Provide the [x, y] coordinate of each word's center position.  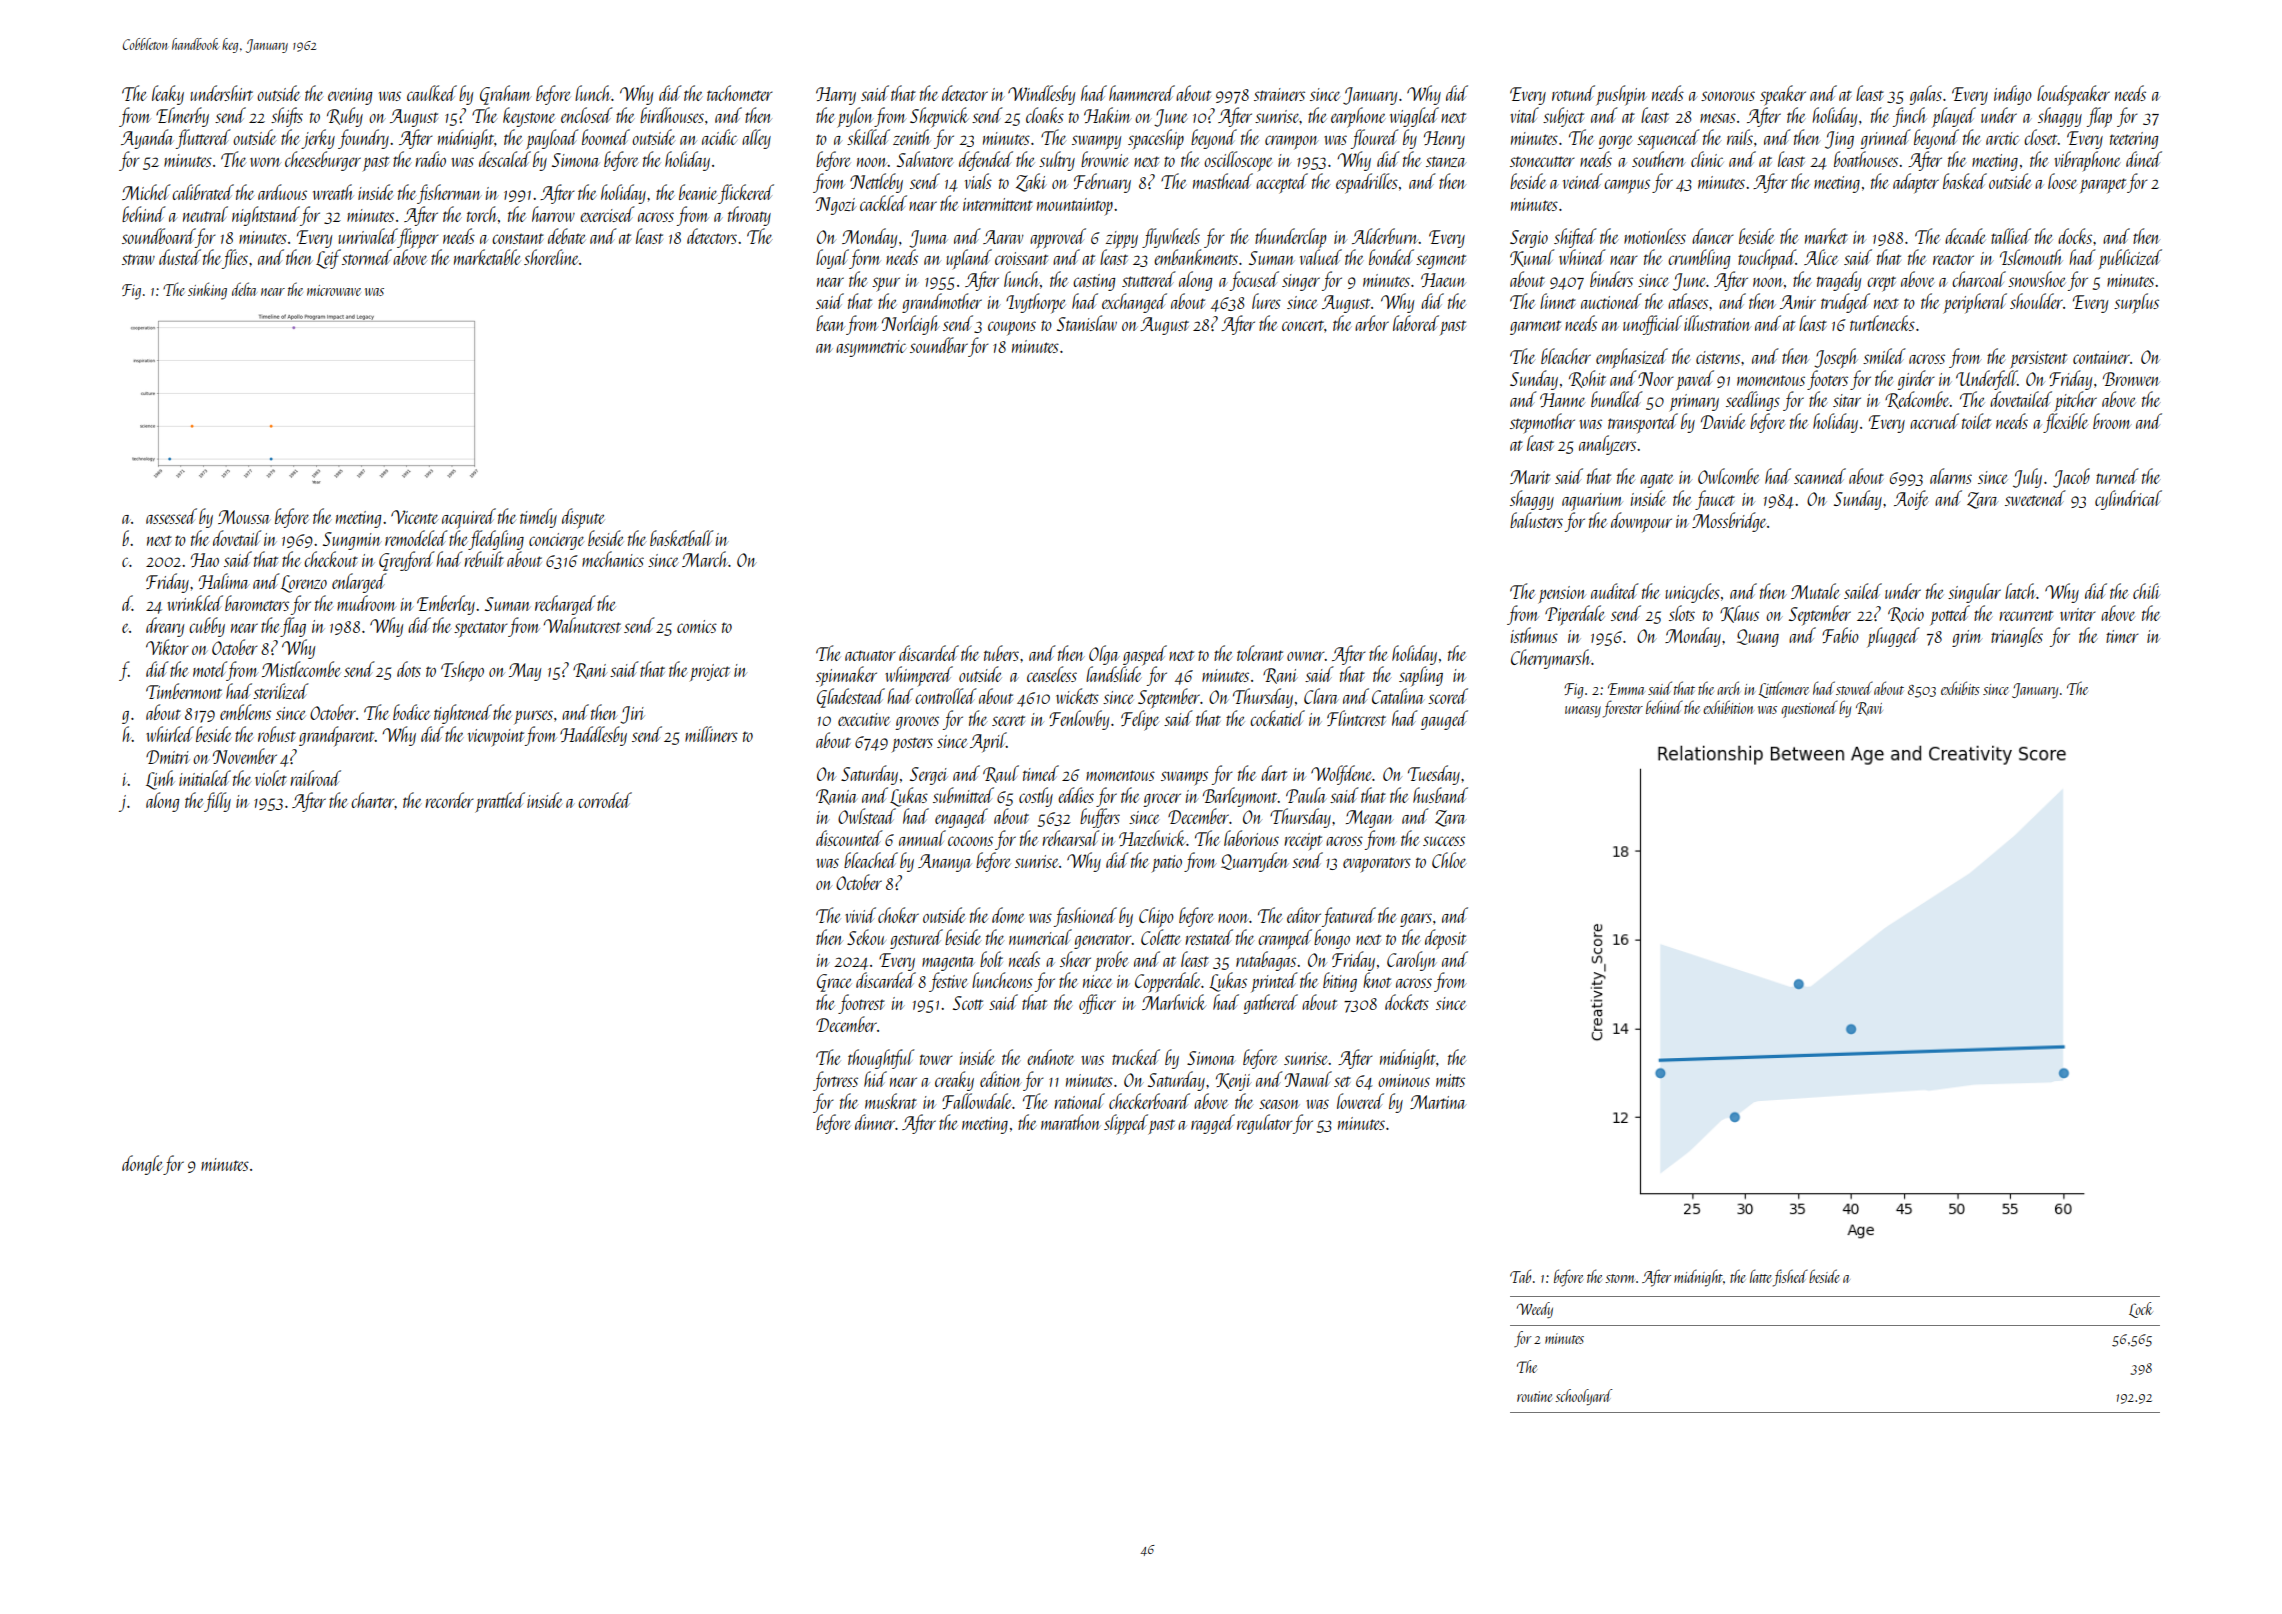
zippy [1122, 240]
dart [1274, 773]
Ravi [1869, 709]
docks [2075, 236]
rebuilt [484, 559]
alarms [1951, 476]
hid [875, 1079]
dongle [142, 1165]
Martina [1438, 1102]
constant [518, 238]
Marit [1530, 477]
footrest [861, 1004]
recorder [449, 800]
